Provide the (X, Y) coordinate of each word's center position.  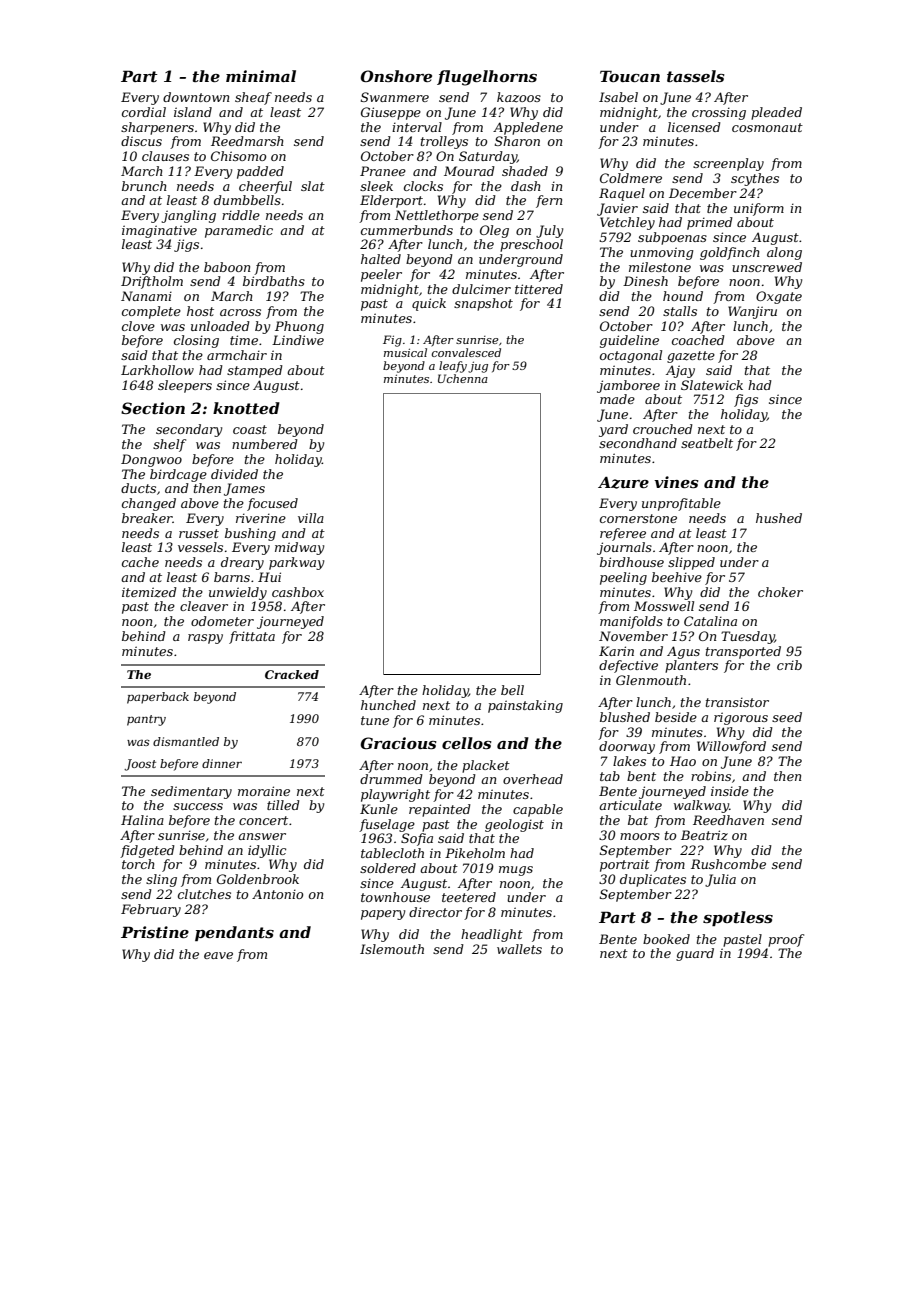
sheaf (253, 98)
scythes (755, 179)
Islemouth (392, 949)
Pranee (383, 171)
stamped (255, 371)
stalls (680, 311)
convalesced (466, 352)
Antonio (277, 894)
